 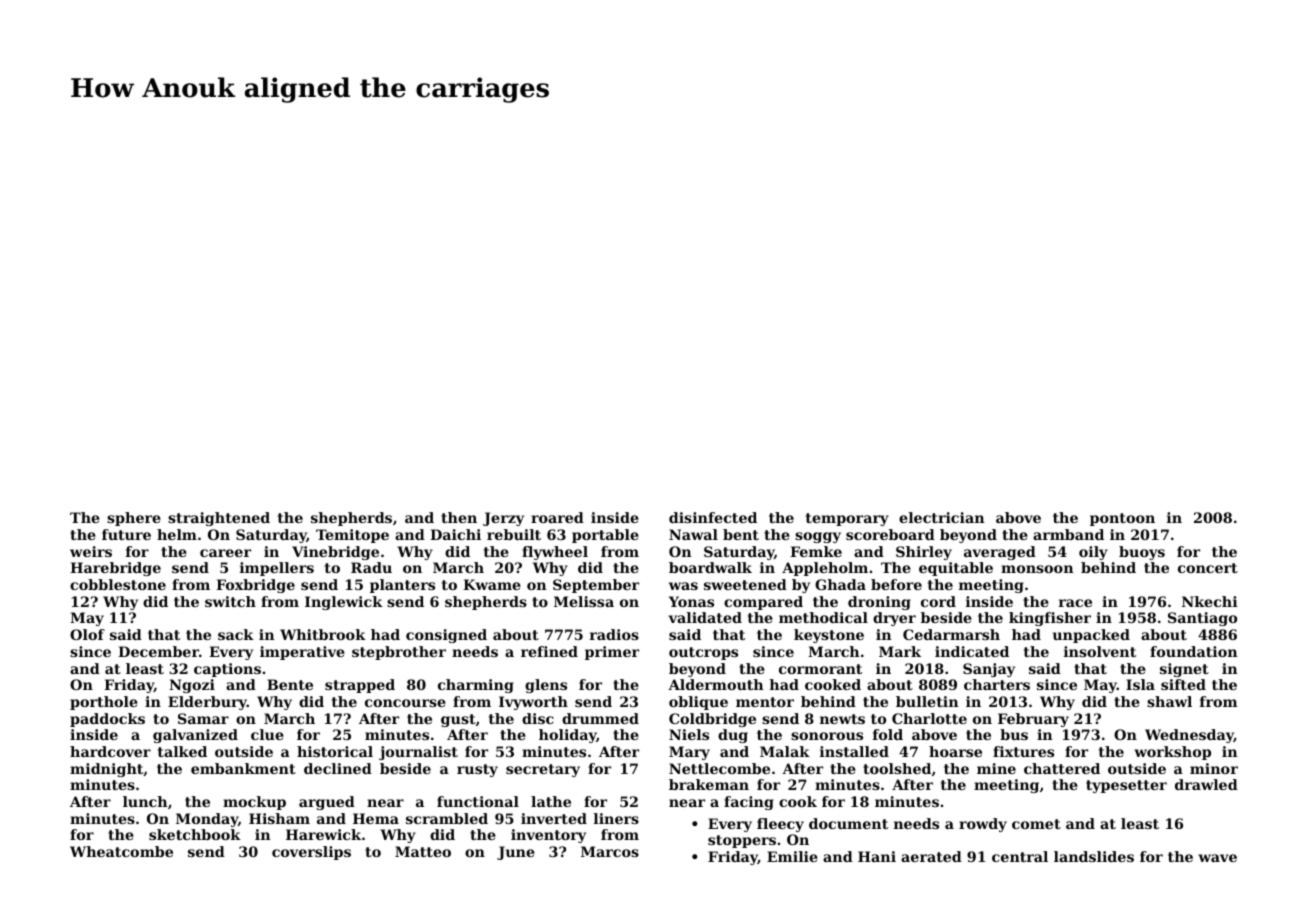 What do you see at coordinates (1037, 569) in the image?
I see `monsoon` at bounding box center [1037, 569].
